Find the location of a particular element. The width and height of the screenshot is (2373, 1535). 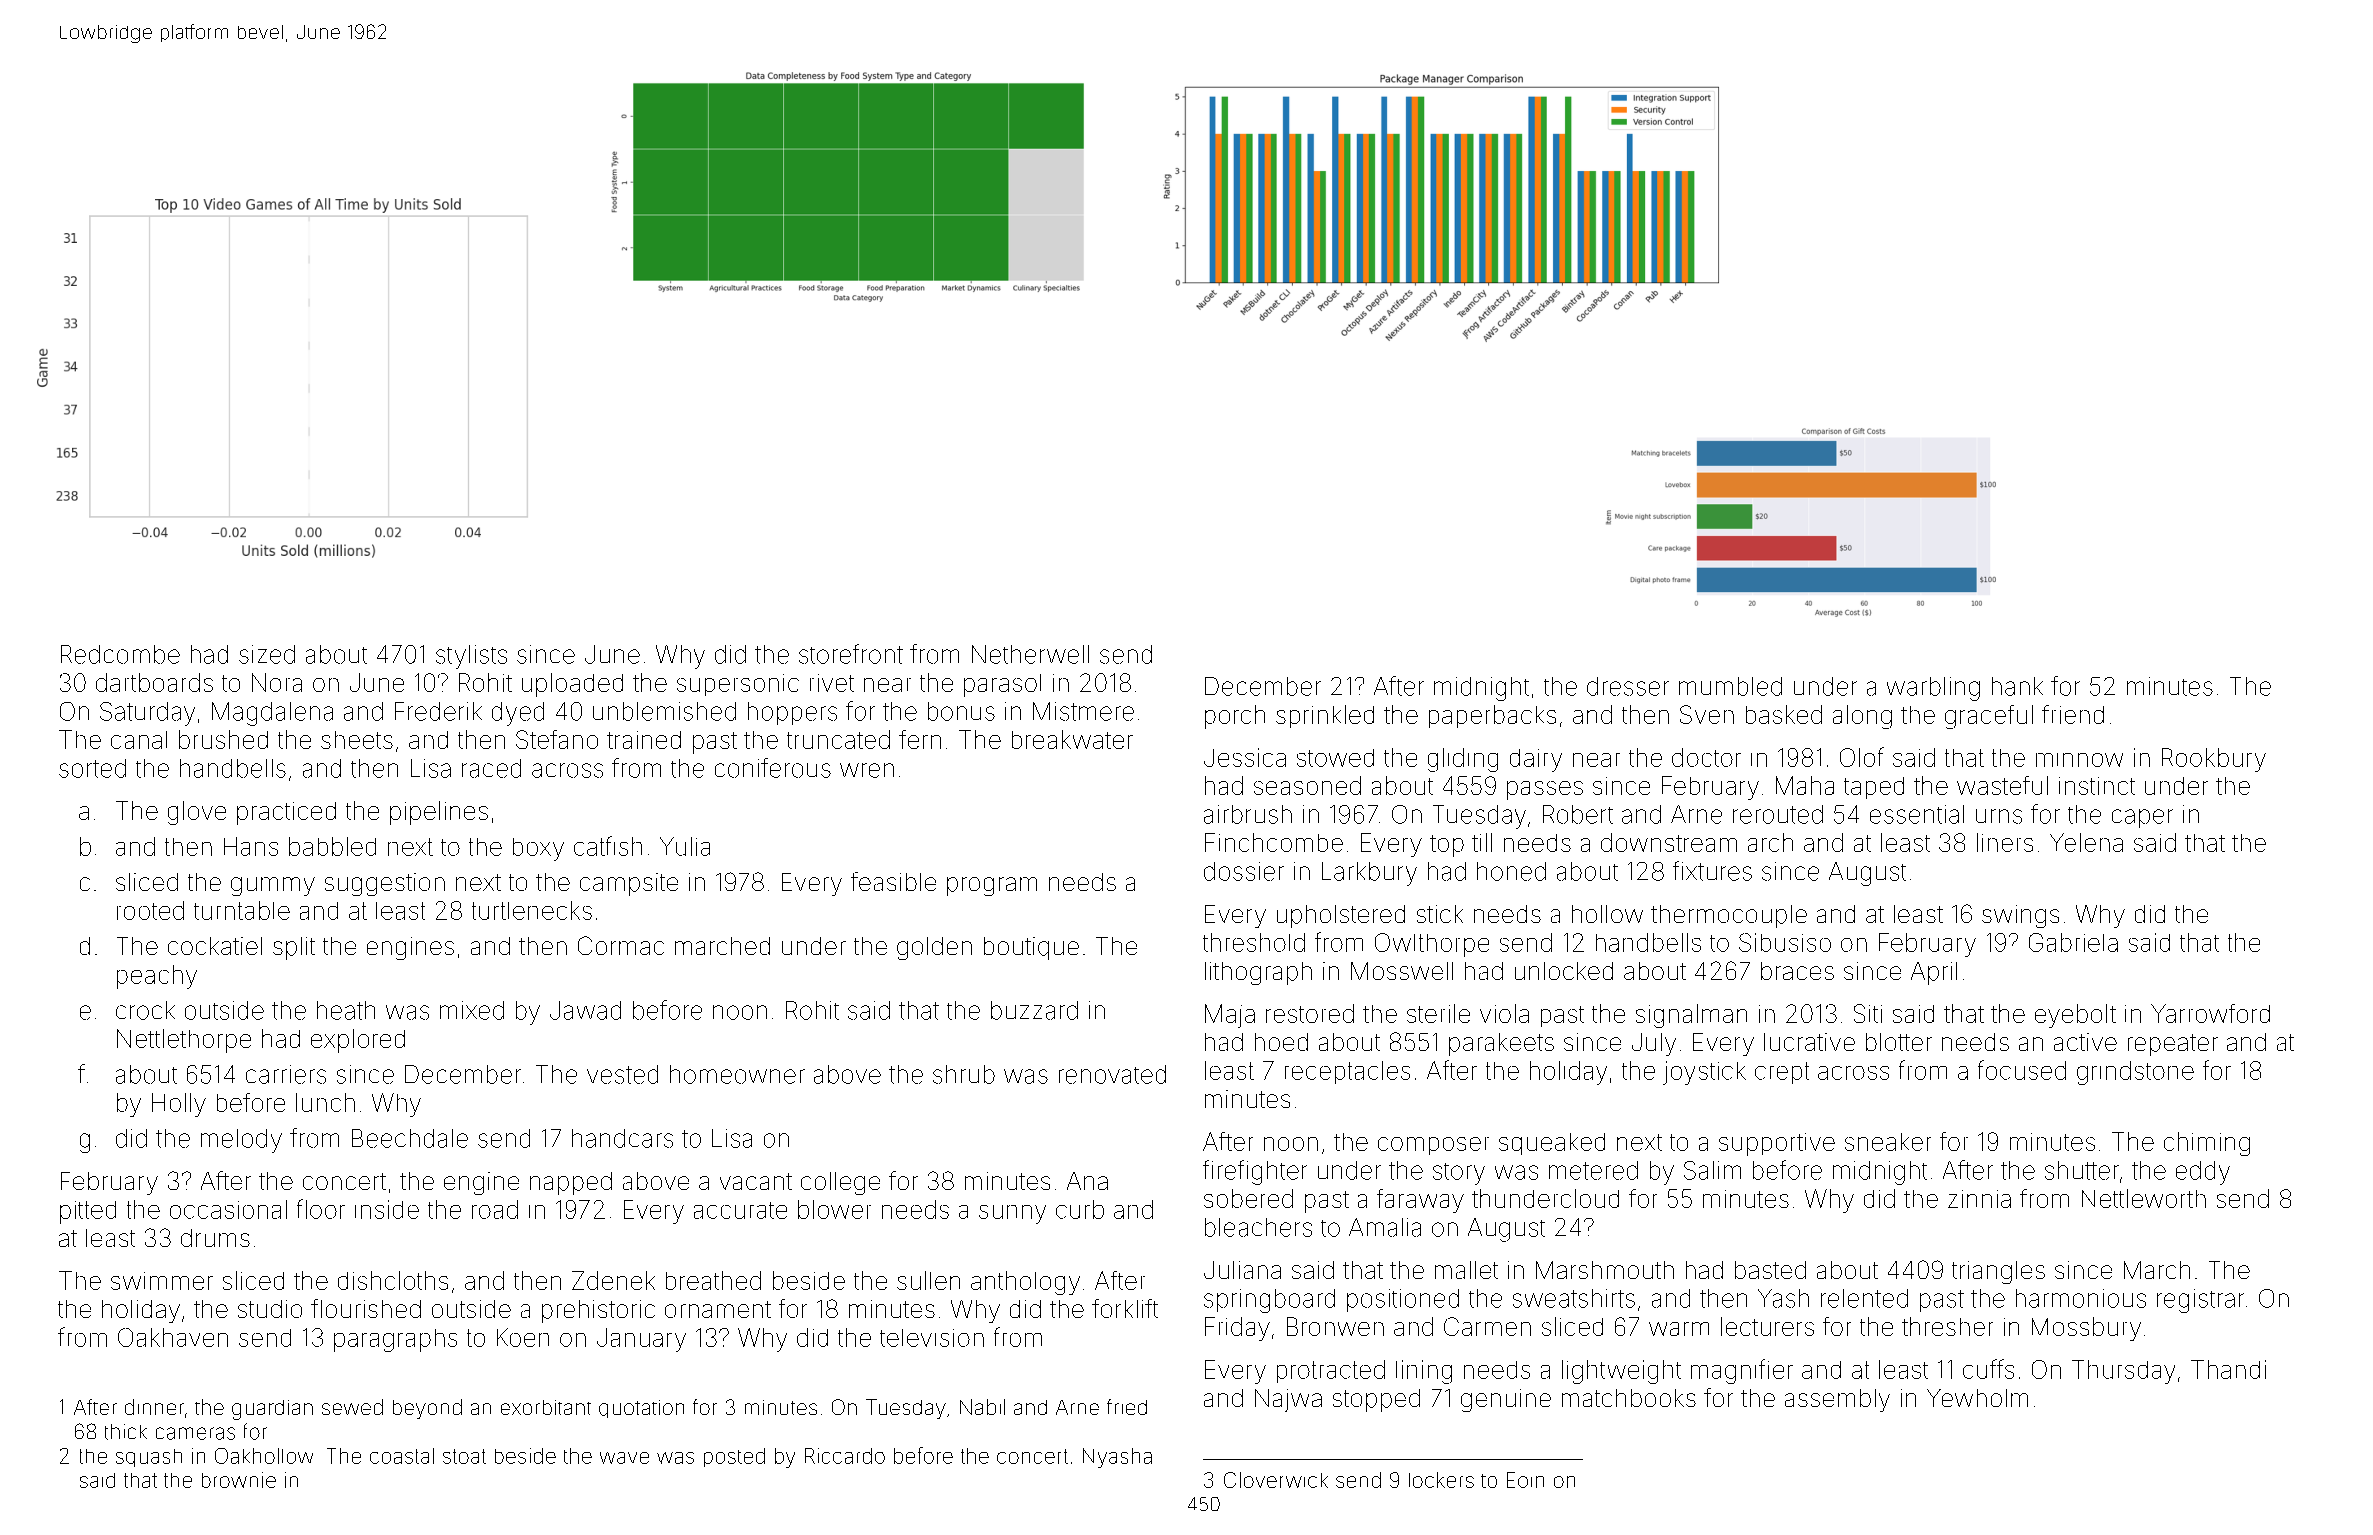

Magdalena is located at coordinates (272, 714).
